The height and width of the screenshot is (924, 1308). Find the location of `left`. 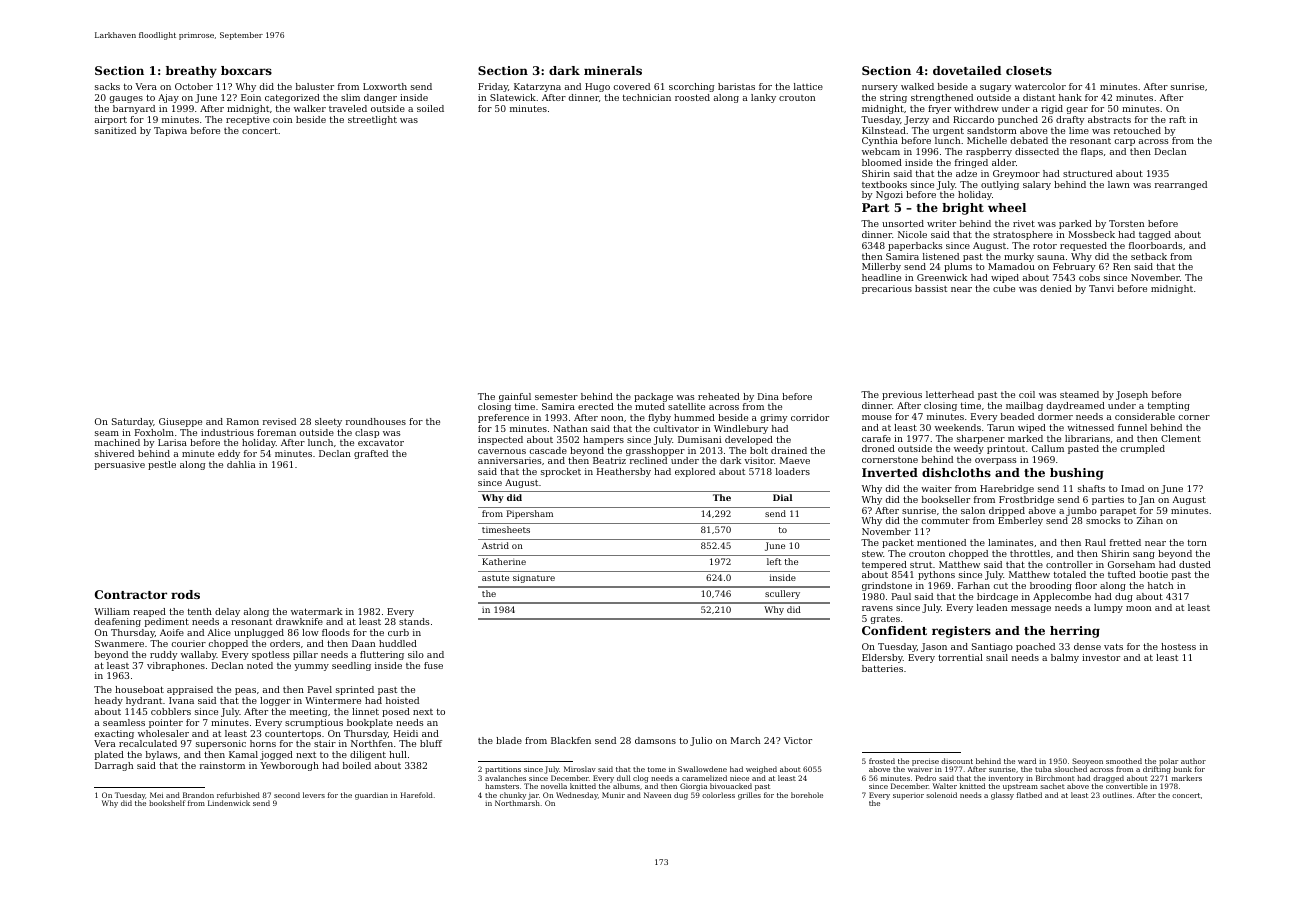

left is located at coordinates (774, 561).
